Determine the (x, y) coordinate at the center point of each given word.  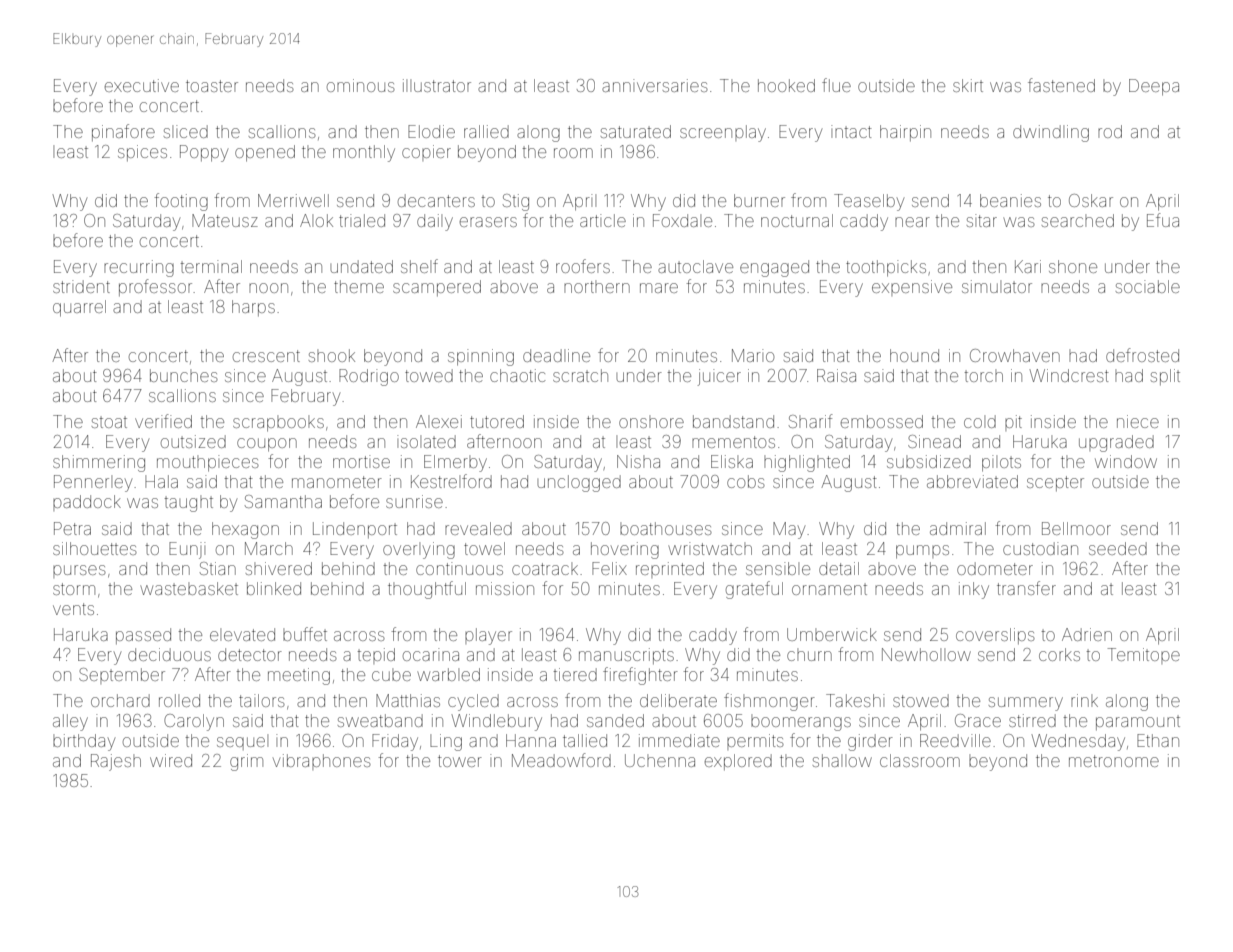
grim (246, 762)
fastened (1061, 85)
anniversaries (655, 85)
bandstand (733, 421)
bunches (184, 375)
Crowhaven (1015, 355)
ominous (361, 85)
